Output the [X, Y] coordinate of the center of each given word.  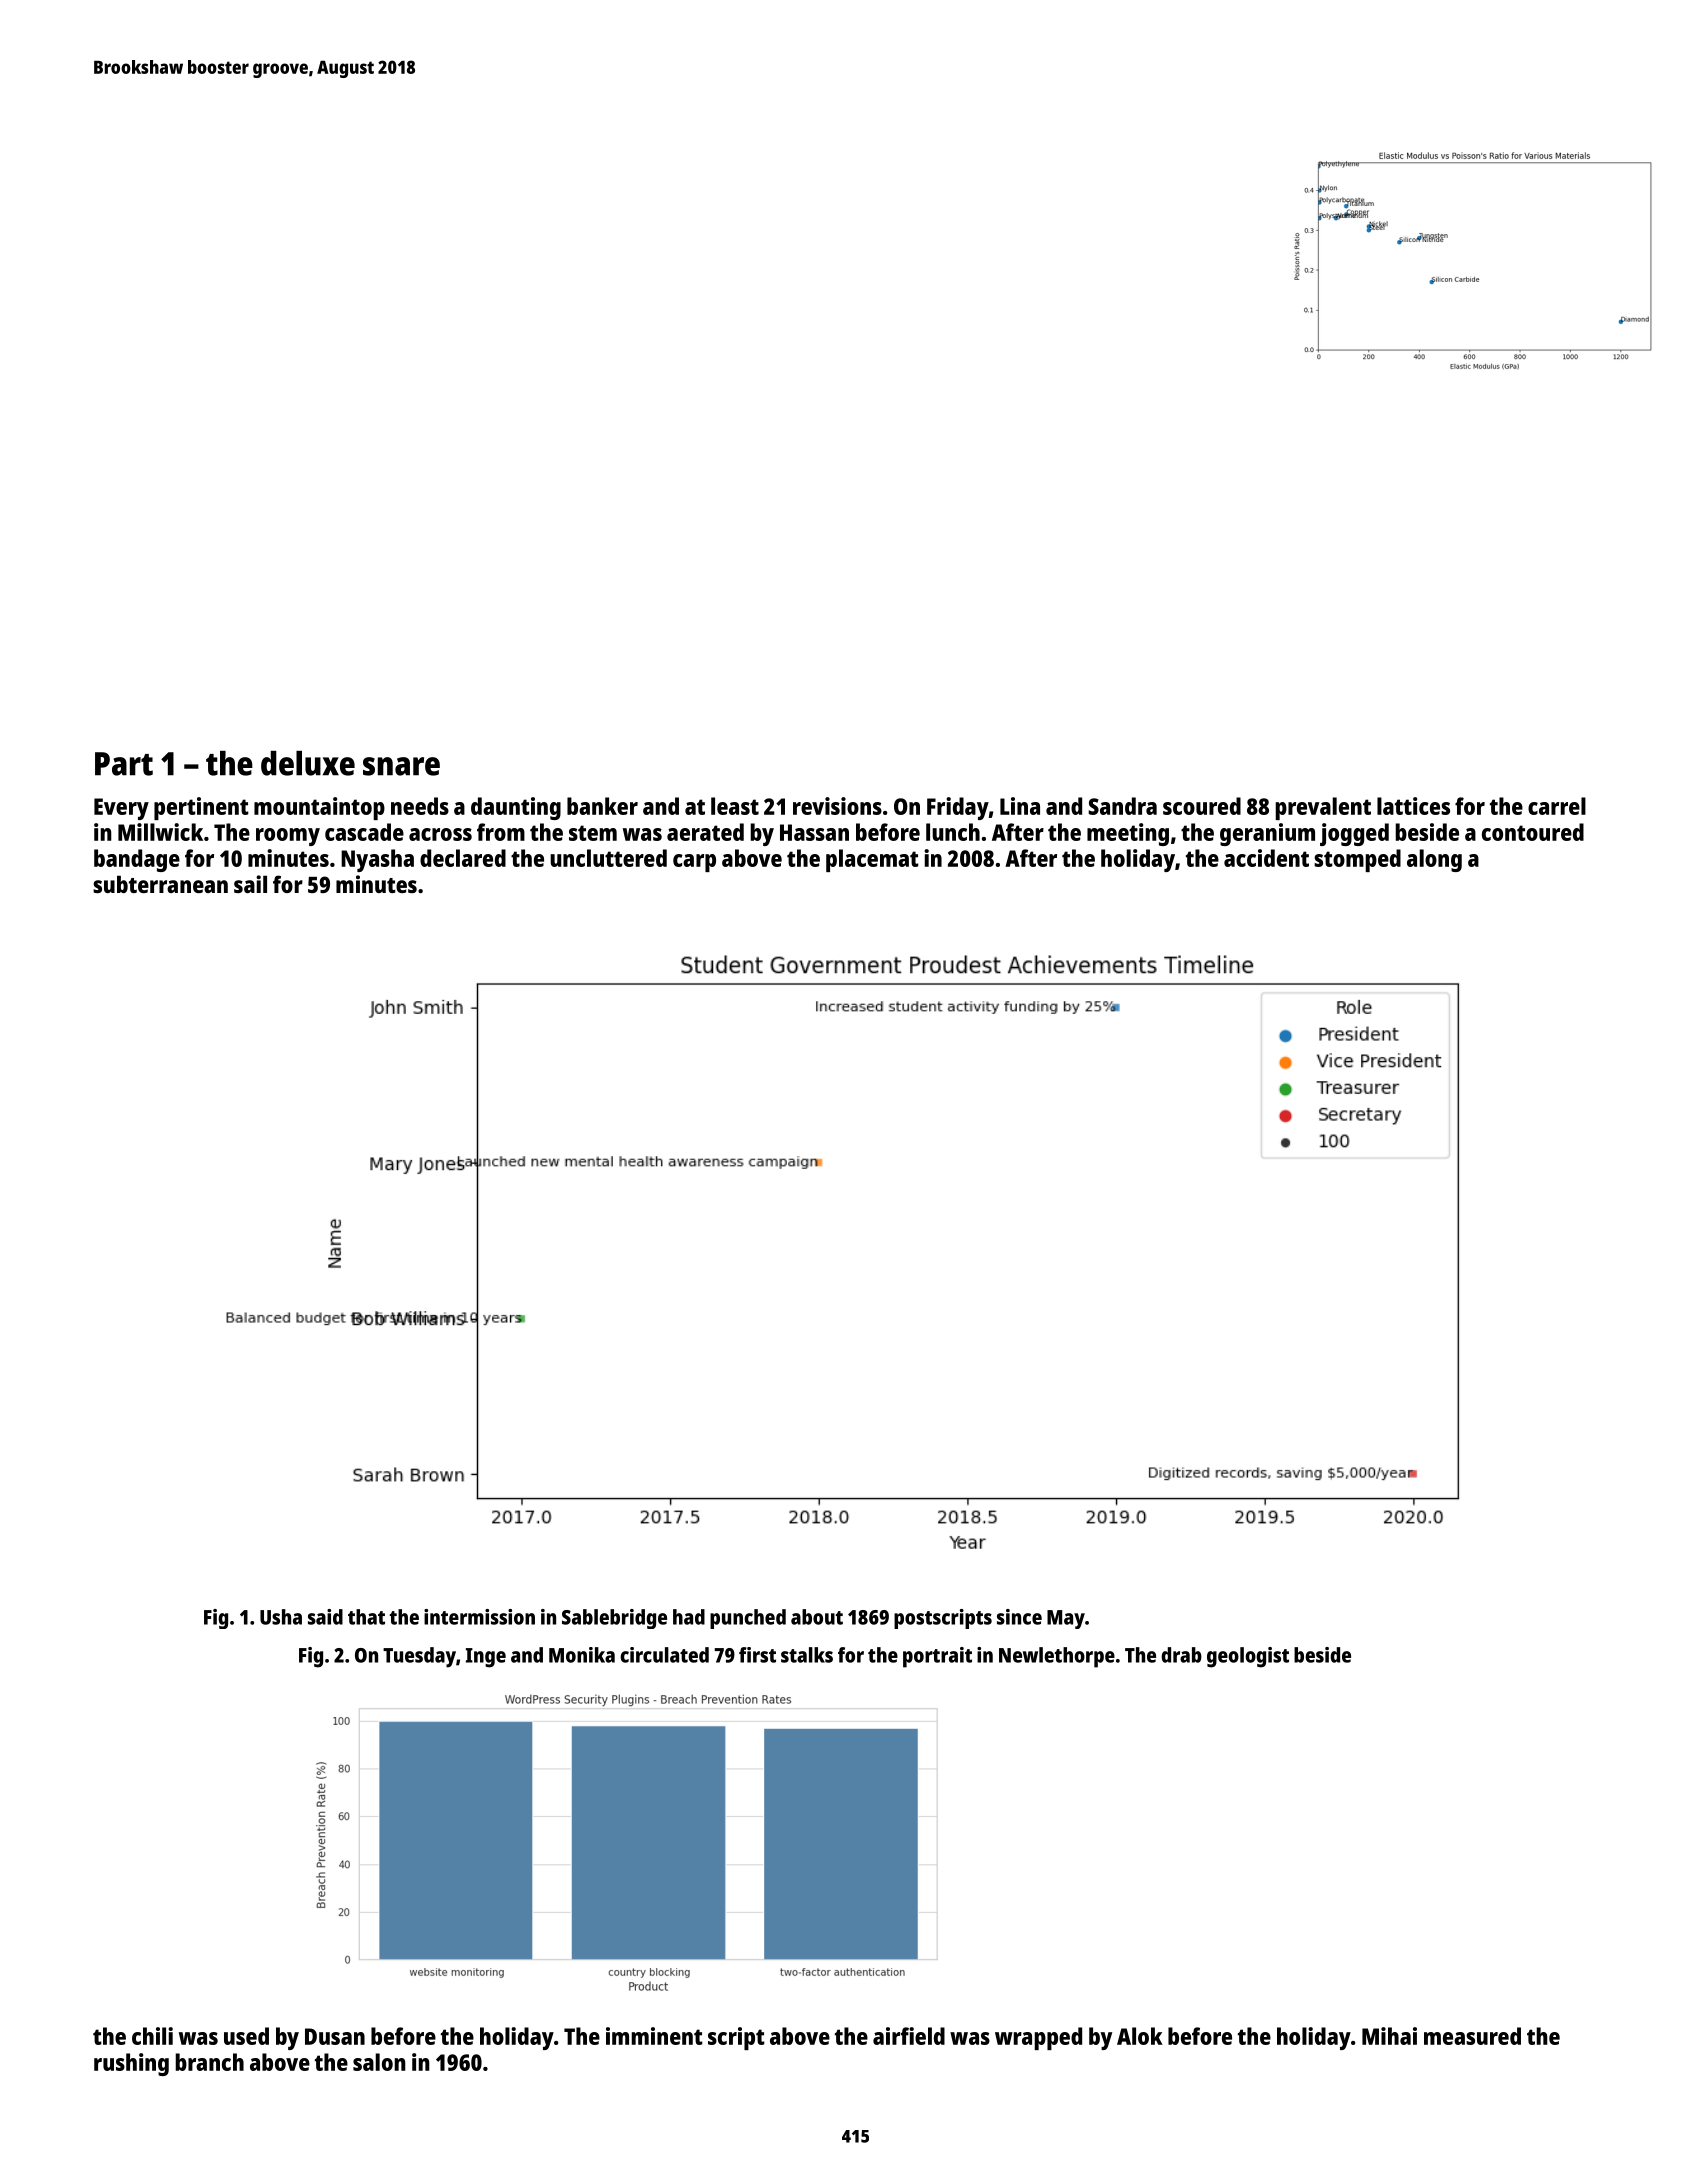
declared [463, 858]
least [735, 806]
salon [379, 2062]
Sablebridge [614, 1619]
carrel [1557, 806]
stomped [1357, 860]
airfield [909, 2036]
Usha [281, 1617]
